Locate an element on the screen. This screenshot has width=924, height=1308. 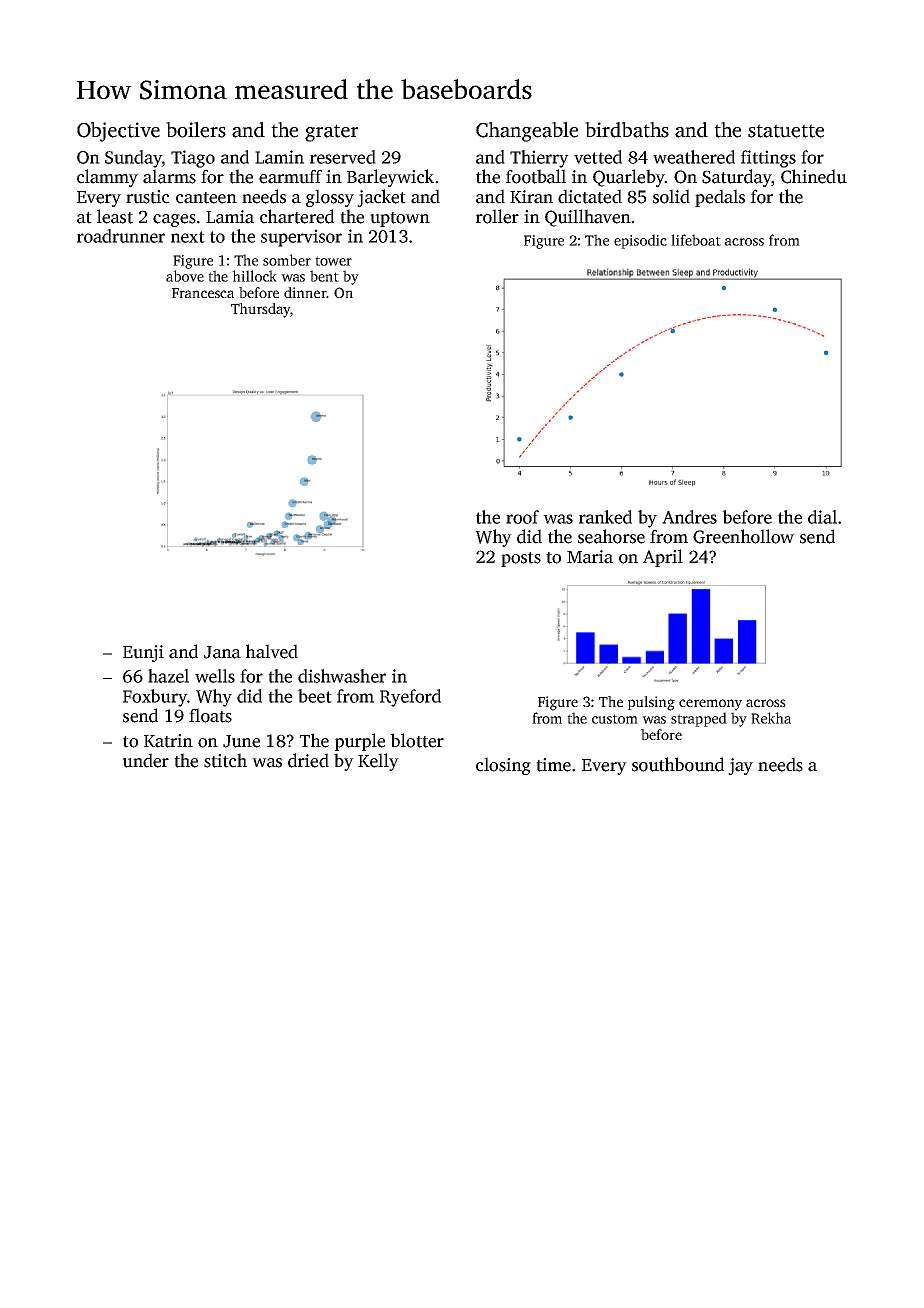
dial is located at coordinates (822, 517).
